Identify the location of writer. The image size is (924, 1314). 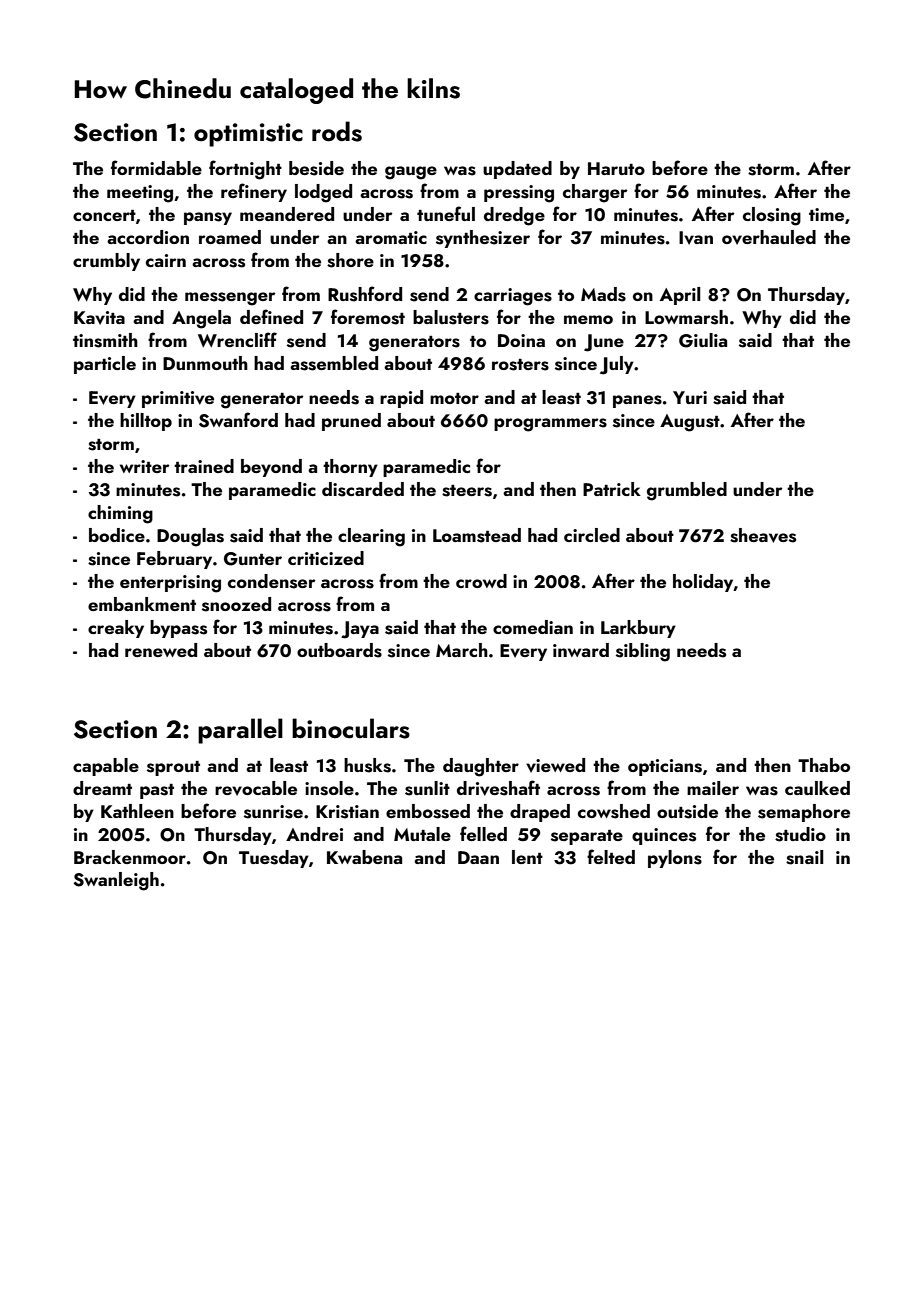
(144, 466).
